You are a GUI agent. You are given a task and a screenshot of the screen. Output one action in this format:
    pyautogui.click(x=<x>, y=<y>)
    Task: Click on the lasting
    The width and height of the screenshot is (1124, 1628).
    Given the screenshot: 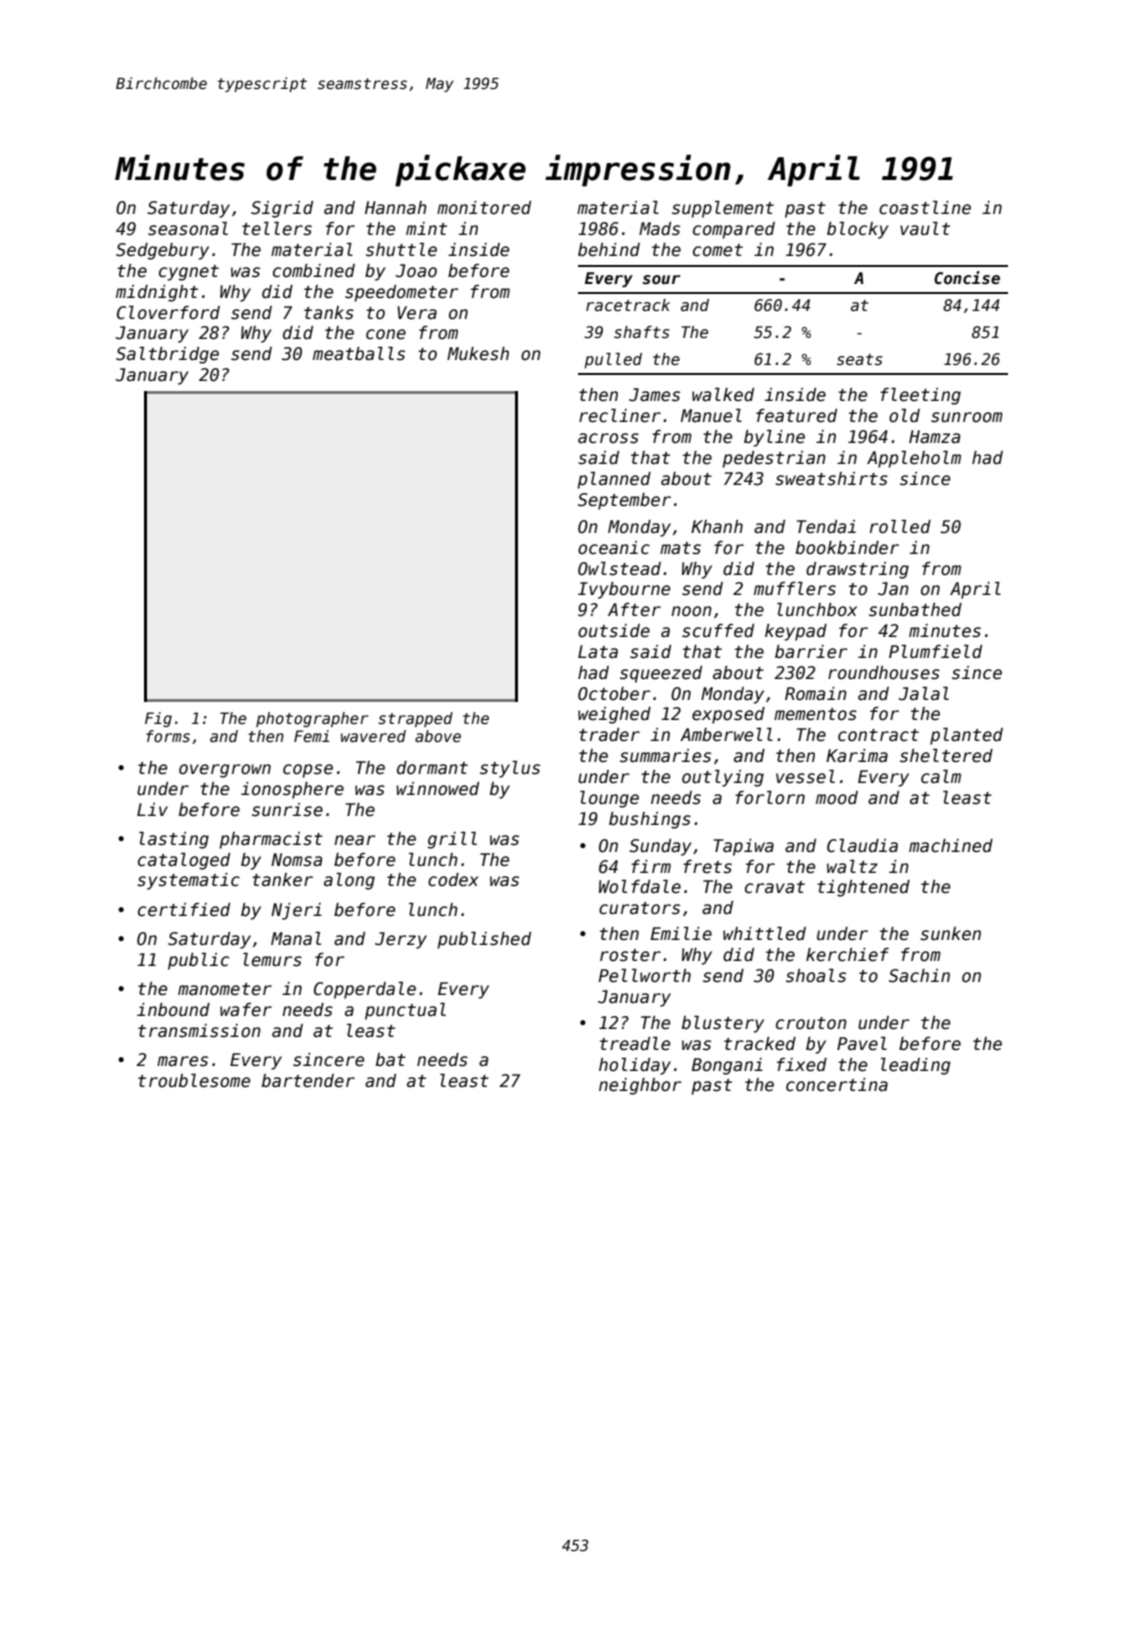 What is the action you would take?
    pyautogui.click(x=174, y=840)
